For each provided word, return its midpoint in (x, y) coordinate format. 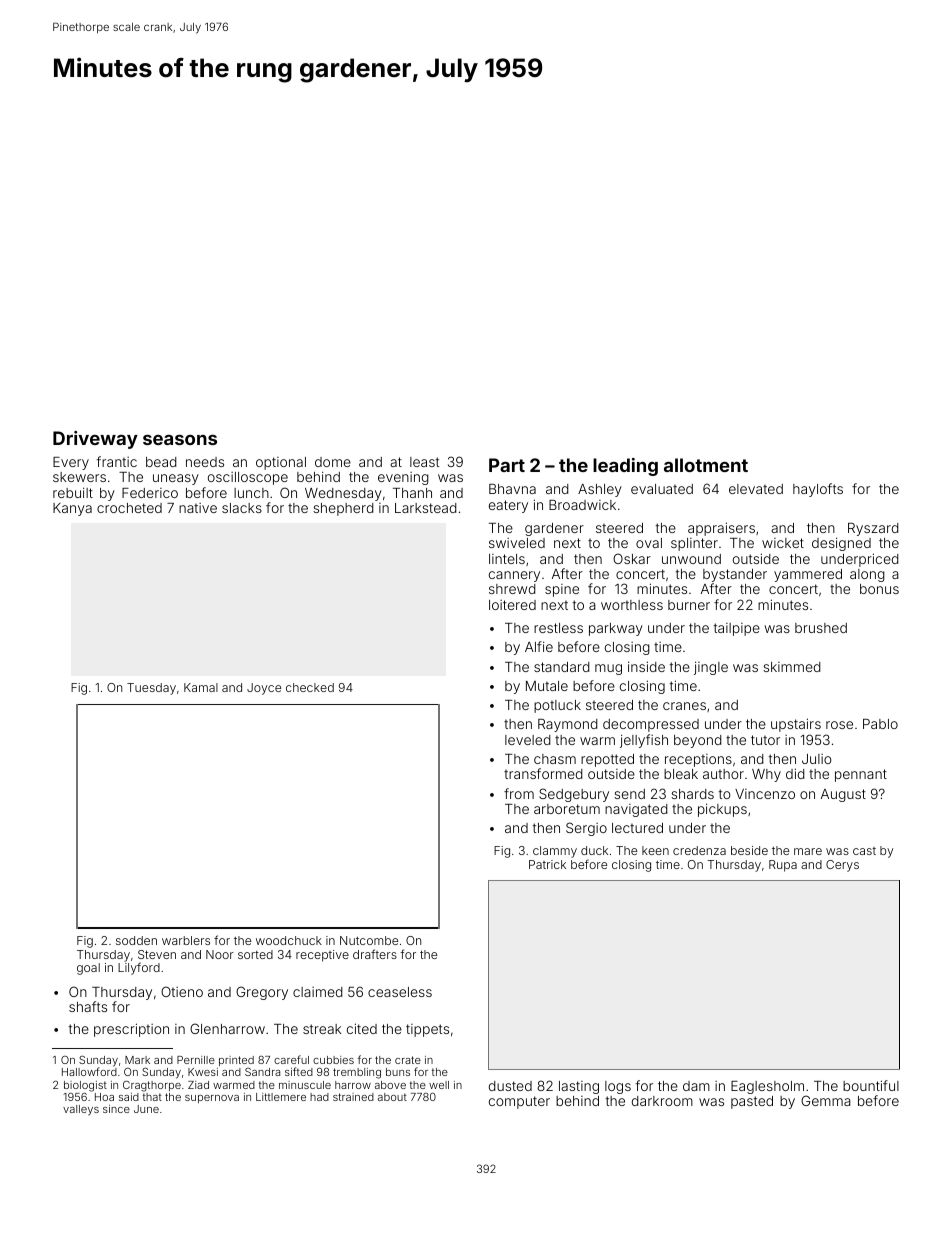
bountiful (871, 1085)
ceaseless (400, 992)
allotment (706, 465)
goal (88, 969)
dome (333, 462)
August (843, 795)
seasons (180, 440)
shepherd (343, 509)
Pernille (196, 1060)
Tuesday (151, 689)
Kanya (72, 509)
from (519, 793)
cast (864, 851)
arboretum (567, 809)
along (867, 575)
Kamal (201, 687)
